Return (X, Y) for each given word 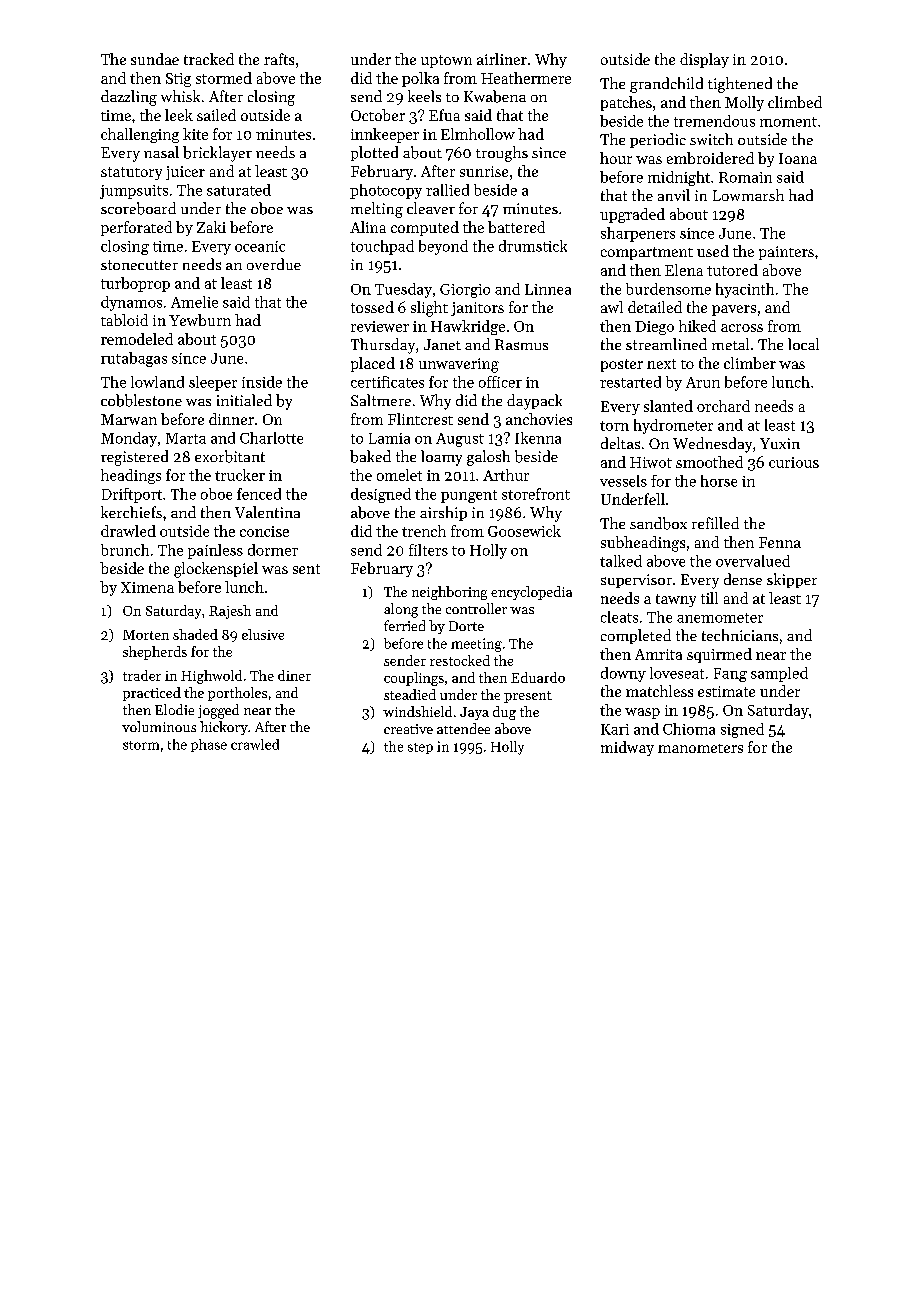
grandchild (666, 85)
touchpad (382, 247)
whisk (180, 96)
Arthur (506, 475)
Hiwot (651, 462)
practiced (152, 694)
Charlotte (271, 438)
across (742, 328)
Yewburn (200, 320)
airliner (502, 59)
